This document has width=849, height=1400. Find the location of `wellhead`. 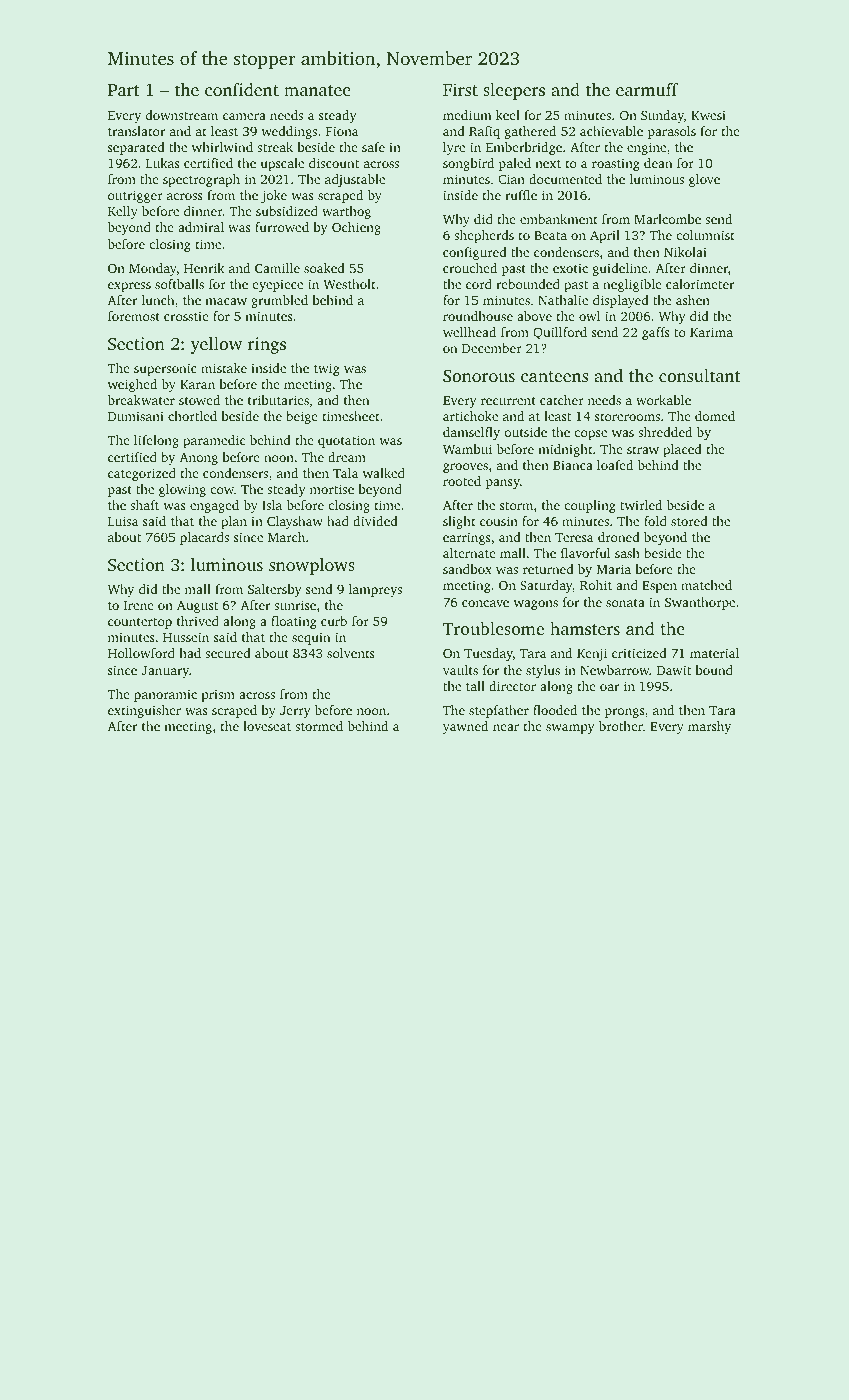

wellhead is located at coordinates (469, 332).
